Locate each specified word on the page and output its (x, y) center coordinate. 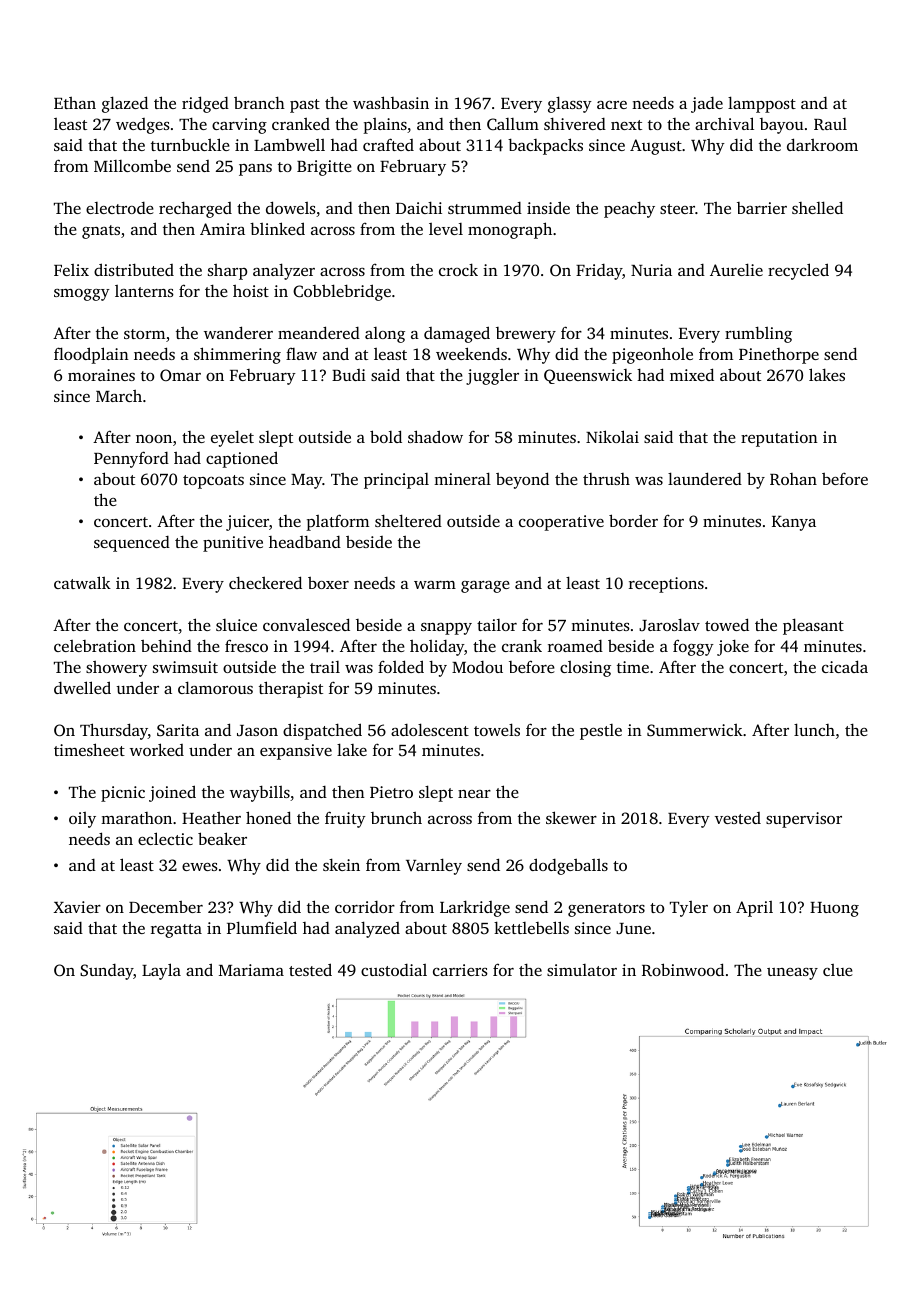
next (626, 125)
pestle (601, 732)
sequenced (132, 544)
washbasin (391, 102)
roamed (575, 646)
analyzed (367, 929)
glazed (125, 104)
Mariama (251, 970)
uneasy (792, 974)
